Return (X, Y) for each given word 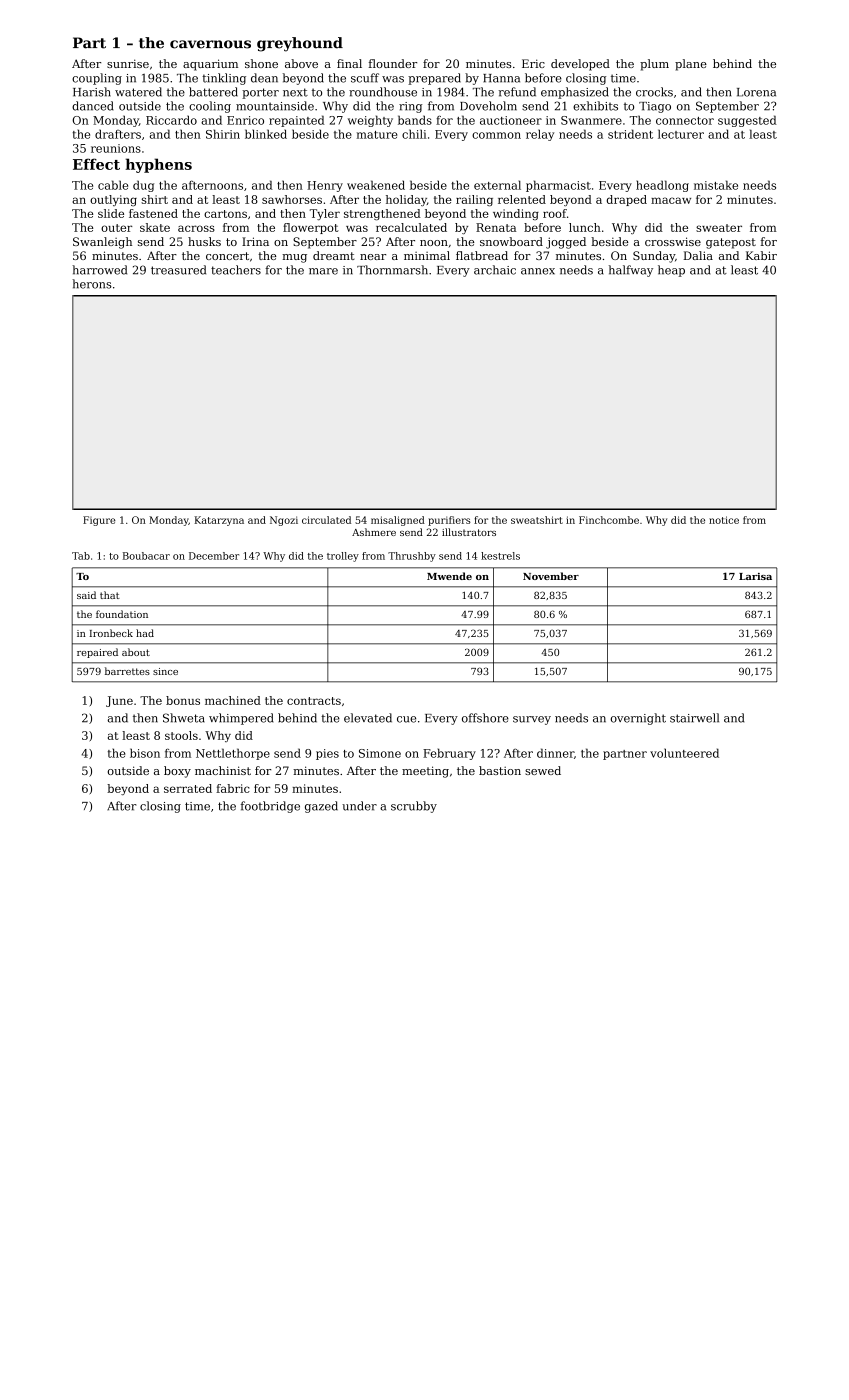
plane (691, 65)
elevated (368, 718)
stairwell (694, 718)
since (165, 671)
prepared (434, 79)
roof (555, 213)
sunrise (128, 63)
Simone (380, 753)
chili (414, 134)
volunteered (684, 753)
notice (724, 520)
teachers (236, 270)
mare (323, 271)
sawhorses (292, 199)
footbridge (270, 807)
